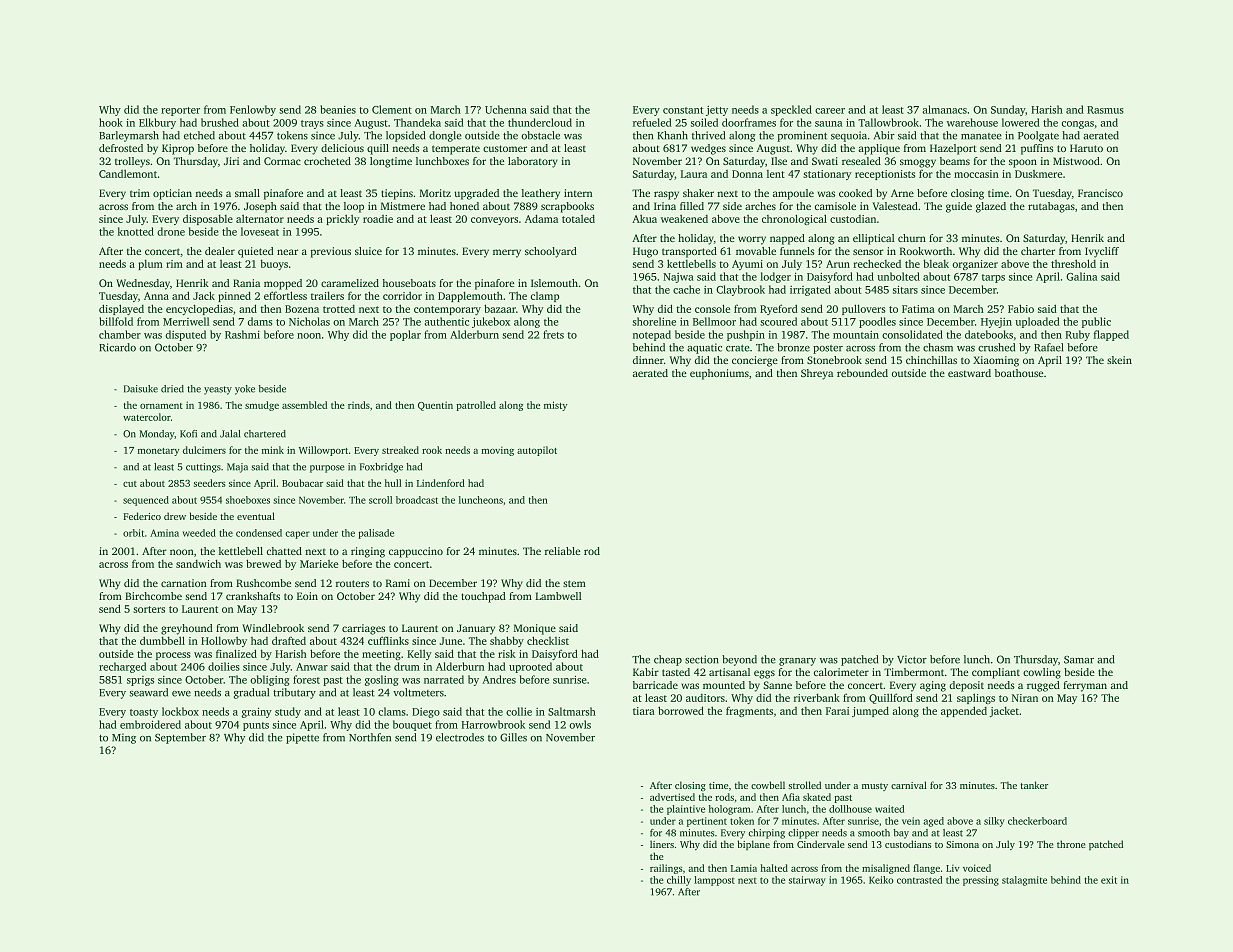 The image size is (1233, 952). I want to click on Haruto, so click(1086, 148).
